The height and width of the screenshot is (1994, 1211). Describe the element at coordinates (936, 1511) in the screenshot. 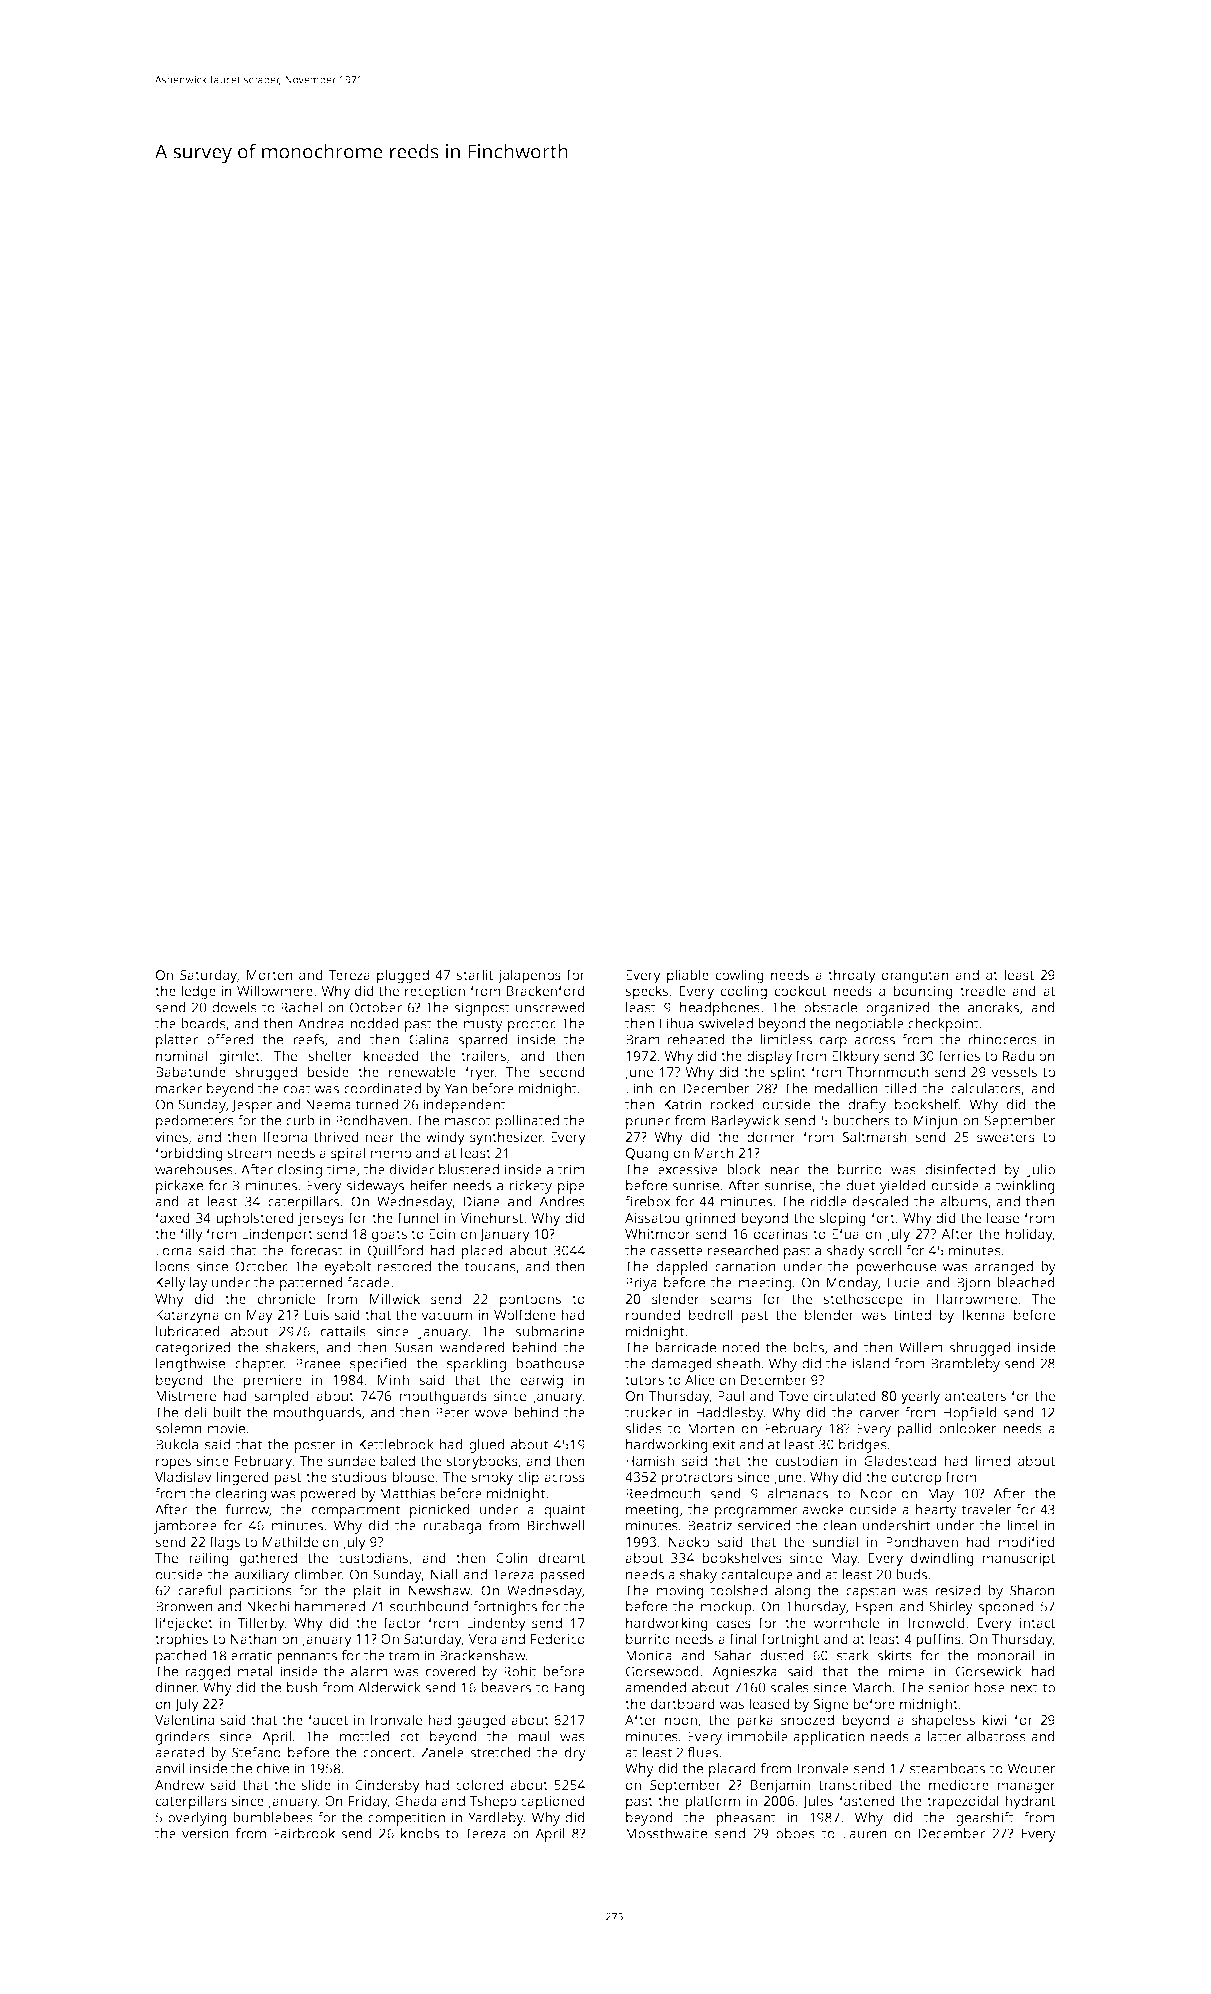

I see `hearty` at that location.
